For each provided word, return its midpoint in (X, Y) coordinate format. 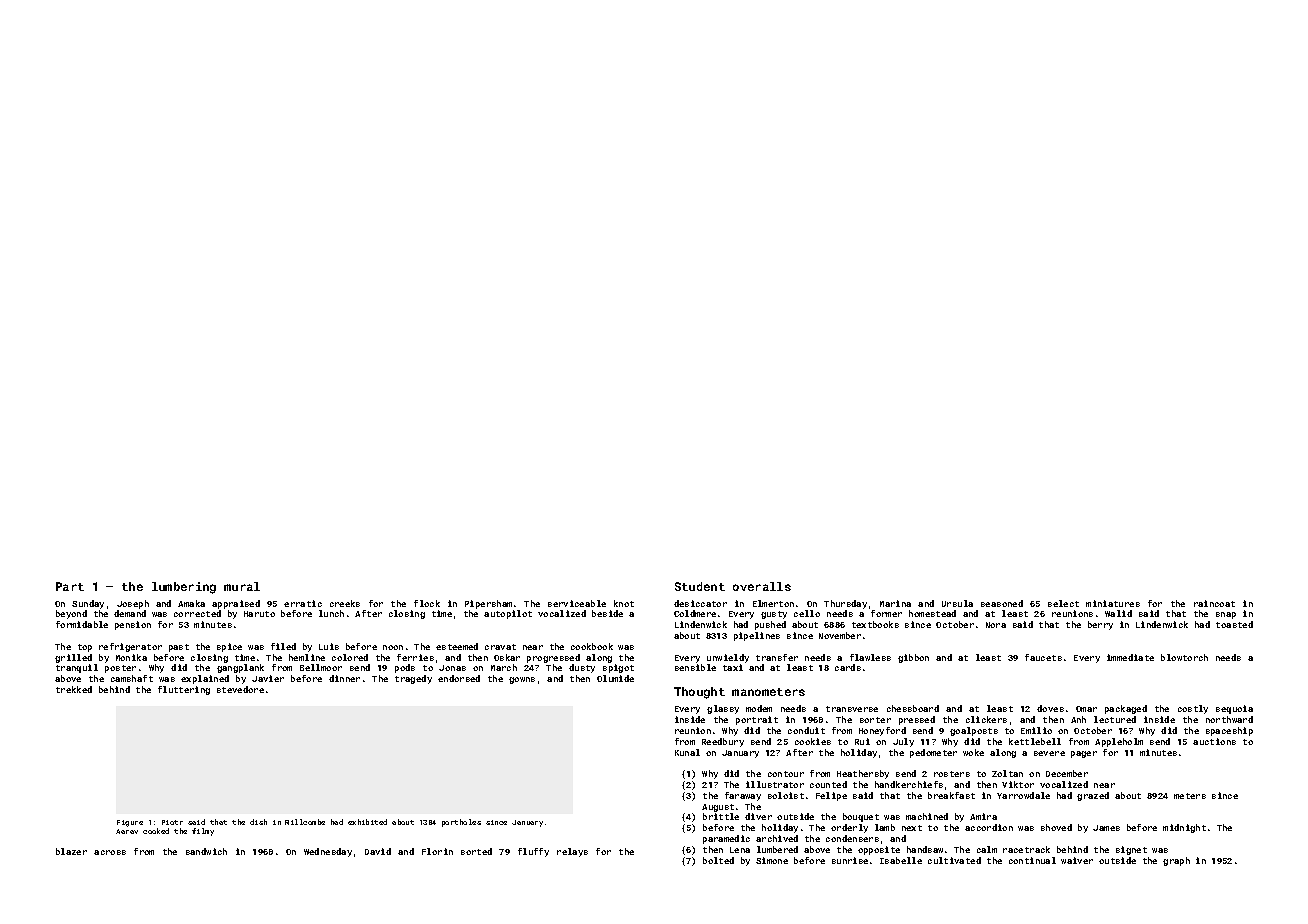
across (110, 852)
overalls (762, 586)
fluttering (184, 690)
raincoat (1214, 603)
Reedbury (723, 742)
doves (1050, 708)
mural (242, 586)
